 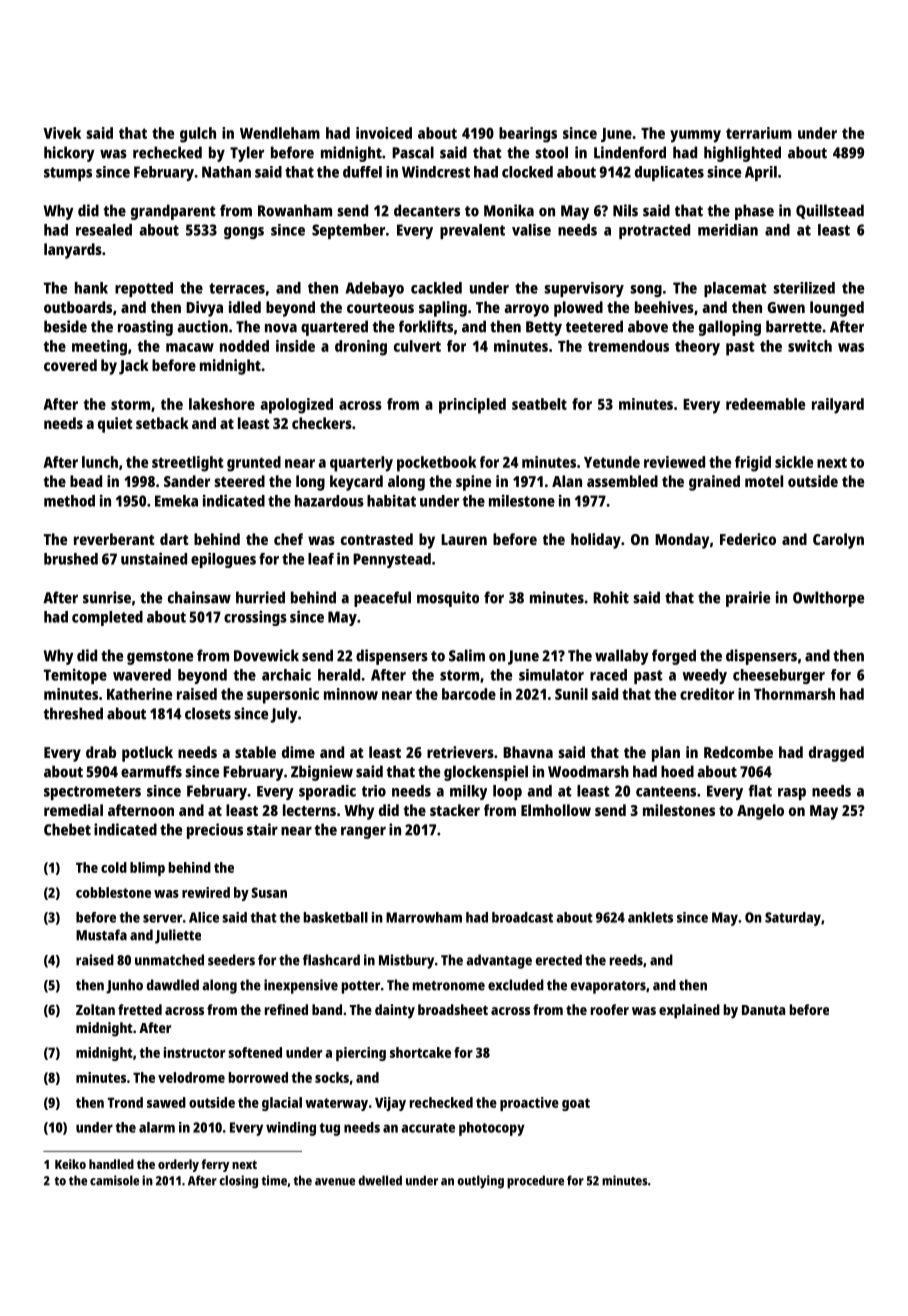 What do you see at coordinates (104, 230) in the screenshot?
I see `resealed` at bounding box center [104, 230].
